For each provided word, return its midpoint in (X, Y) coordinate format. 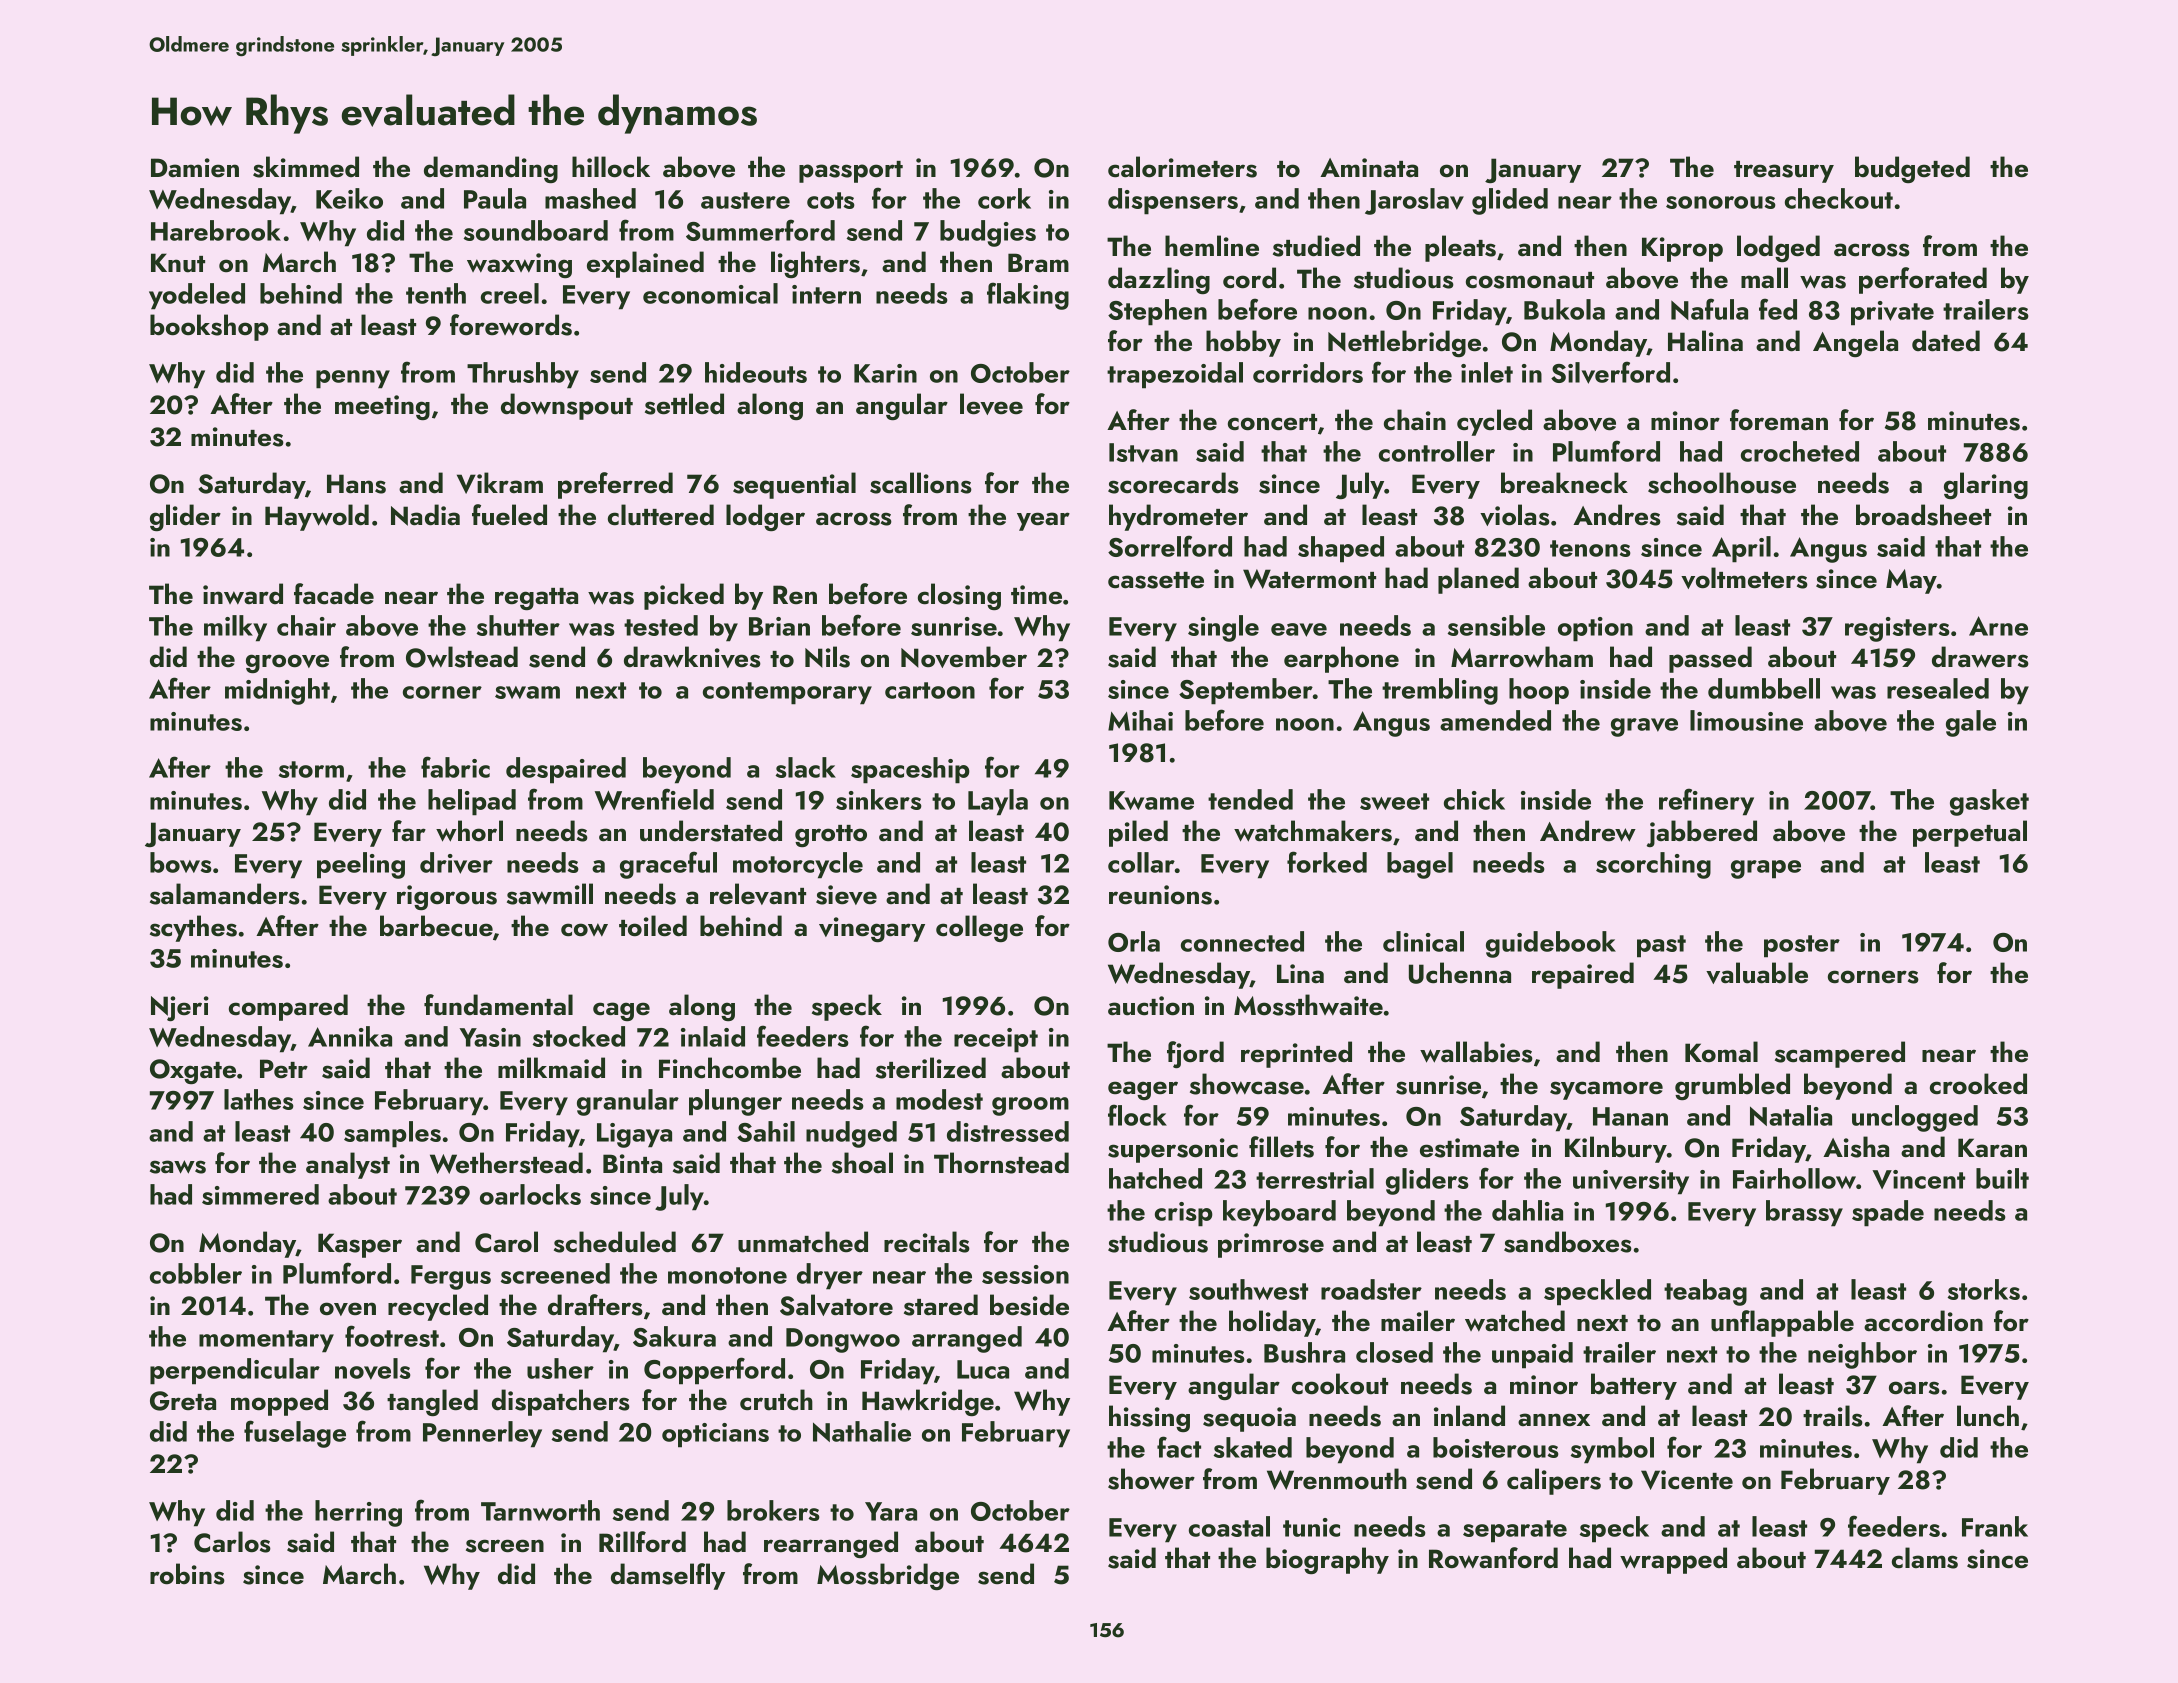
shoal (862, 1163)
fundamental (498, 1005)
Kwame (1151, 800)
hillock (611, 167)
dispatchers (561, 1402)
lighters (815, 264)
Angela (1855, 343)
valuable (1757, 973)
